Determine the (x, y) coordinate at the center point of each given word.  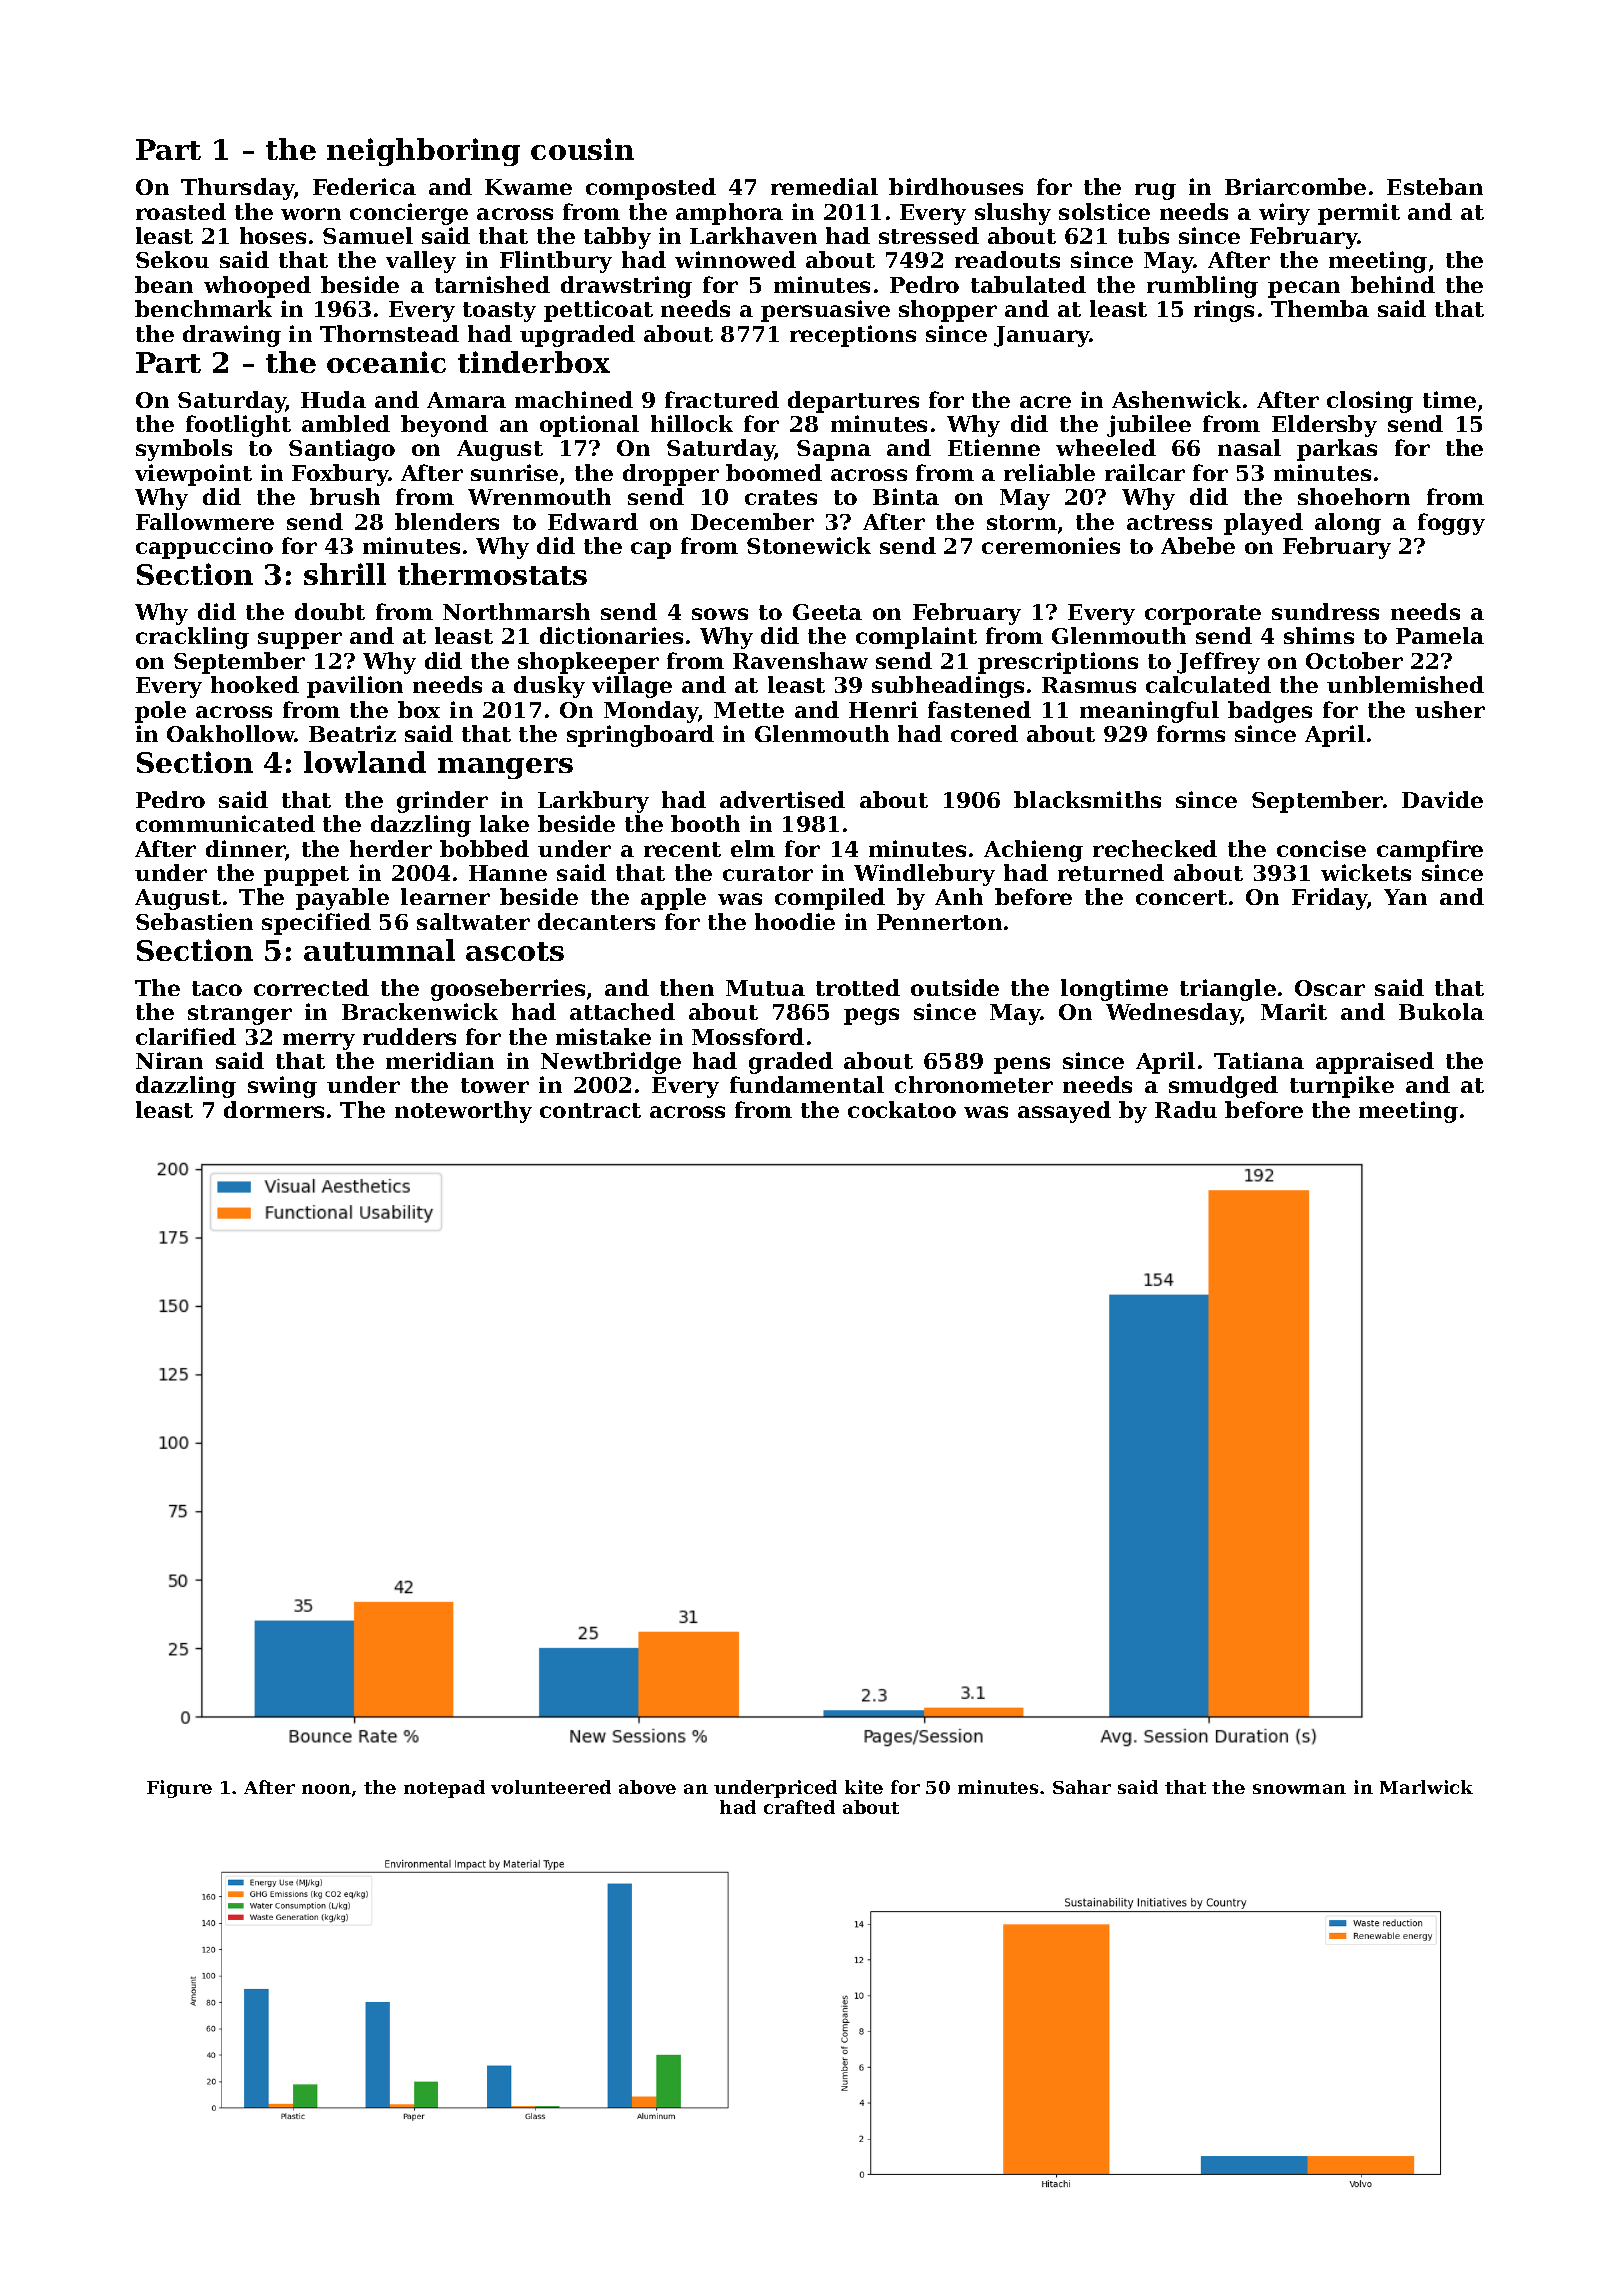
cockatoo (902, 1109)
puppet (306, 876)
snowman (1299, 1789)
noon (326, 1789)
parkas (1337, 450)
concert (1181, 897)
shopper (948, 311)
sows (720, 614)
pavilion (355, 687)
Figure (179, 1789)
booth (705, 823)
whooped (257, 287)
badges (1270, 712)
